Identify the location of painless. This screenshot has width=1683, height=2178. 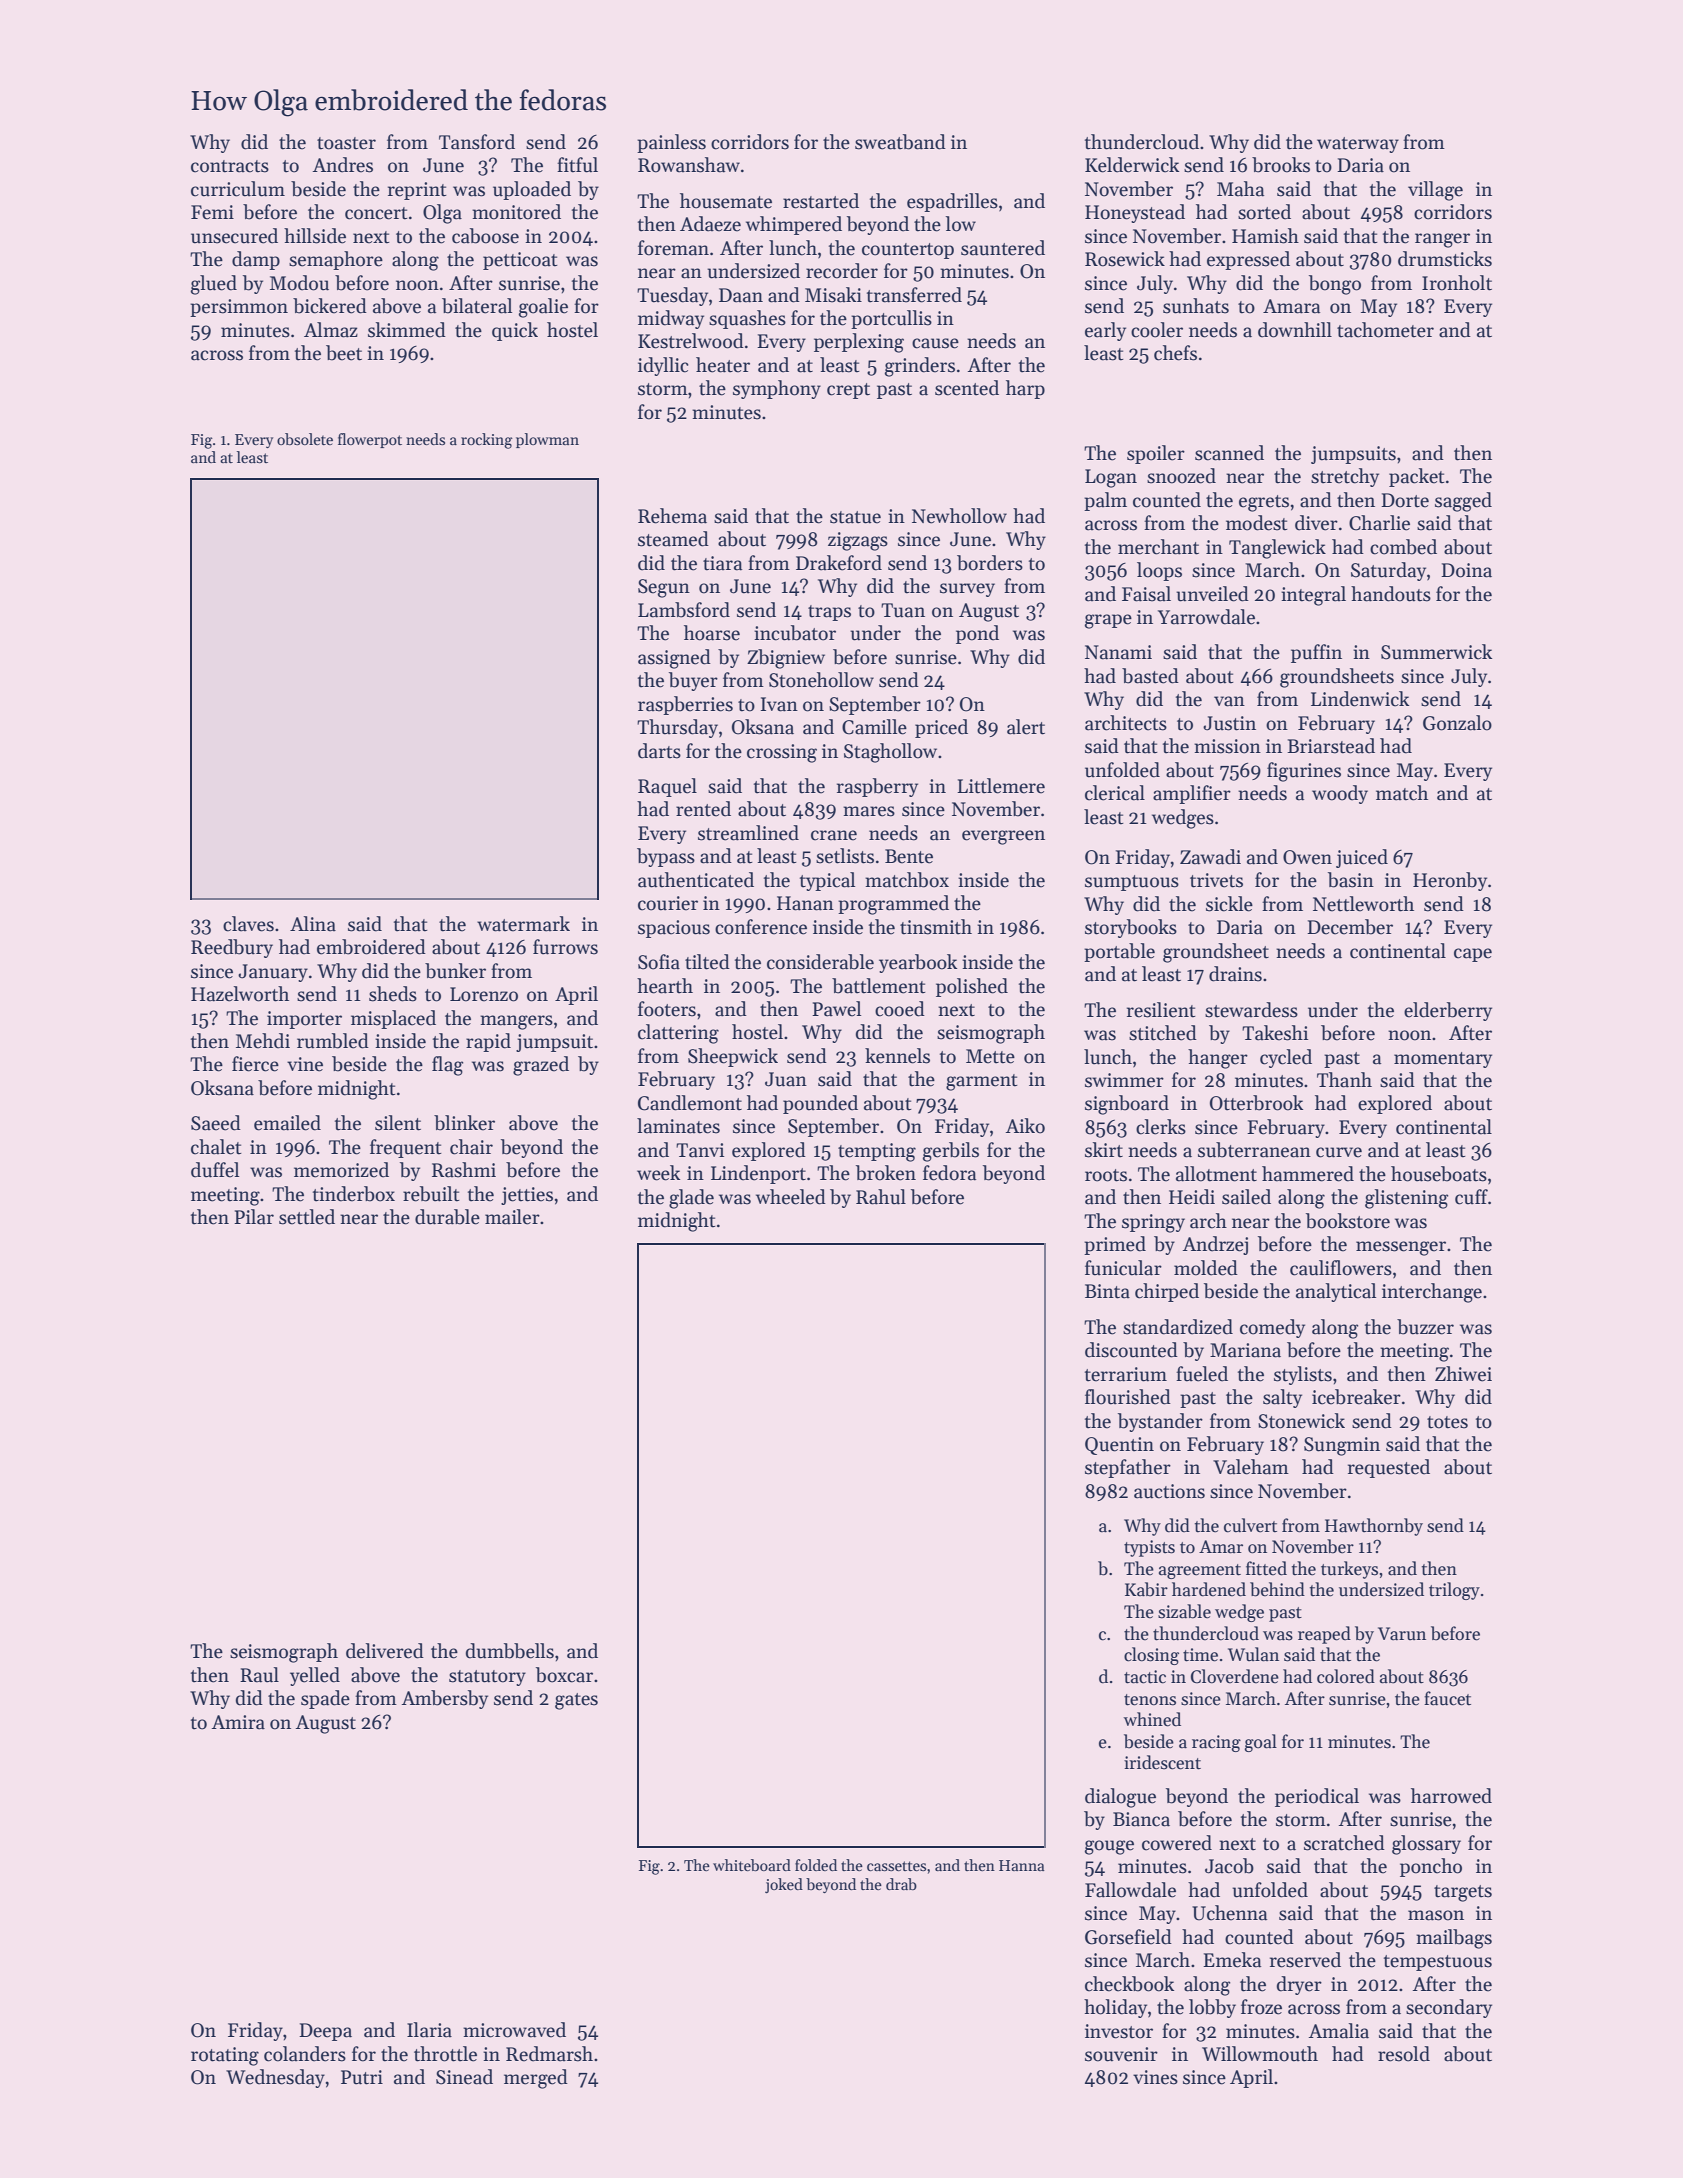
(671, 143).
